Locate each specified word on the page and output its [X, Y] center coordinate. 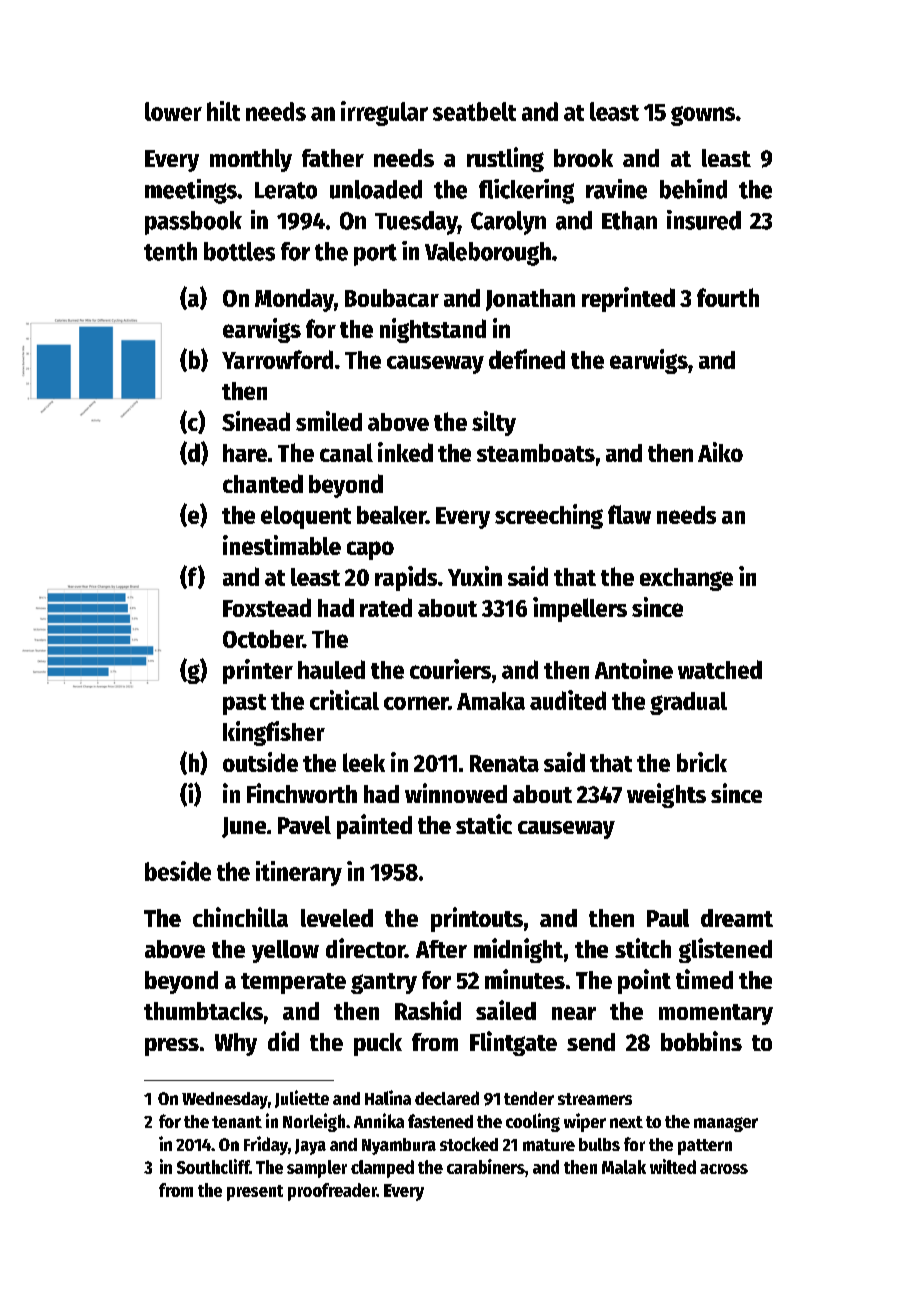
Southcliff [213, 1166]
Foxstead [267, 607]
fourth [728, 297]
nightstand [433, 330]
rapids [406, 578]
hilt [223, 111]
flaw [629, 514]
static [484, 824]
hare [245, 453]
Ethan [629, 220]
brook [583, 158]
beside [178, 871]
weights [666, 795]
